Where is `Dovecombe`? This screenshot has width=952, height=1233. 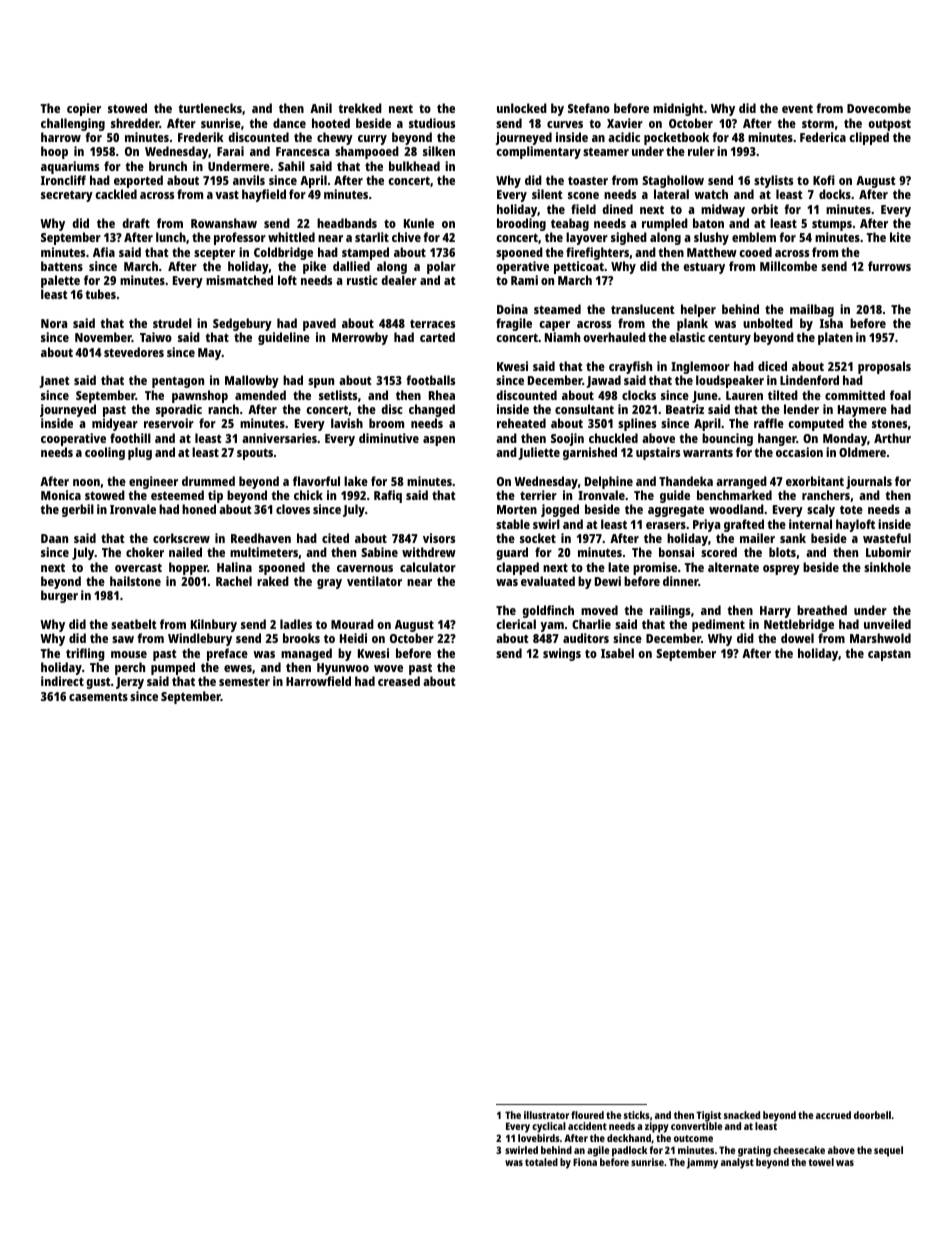
Dovecombe is located at coordinates (879, 108).
